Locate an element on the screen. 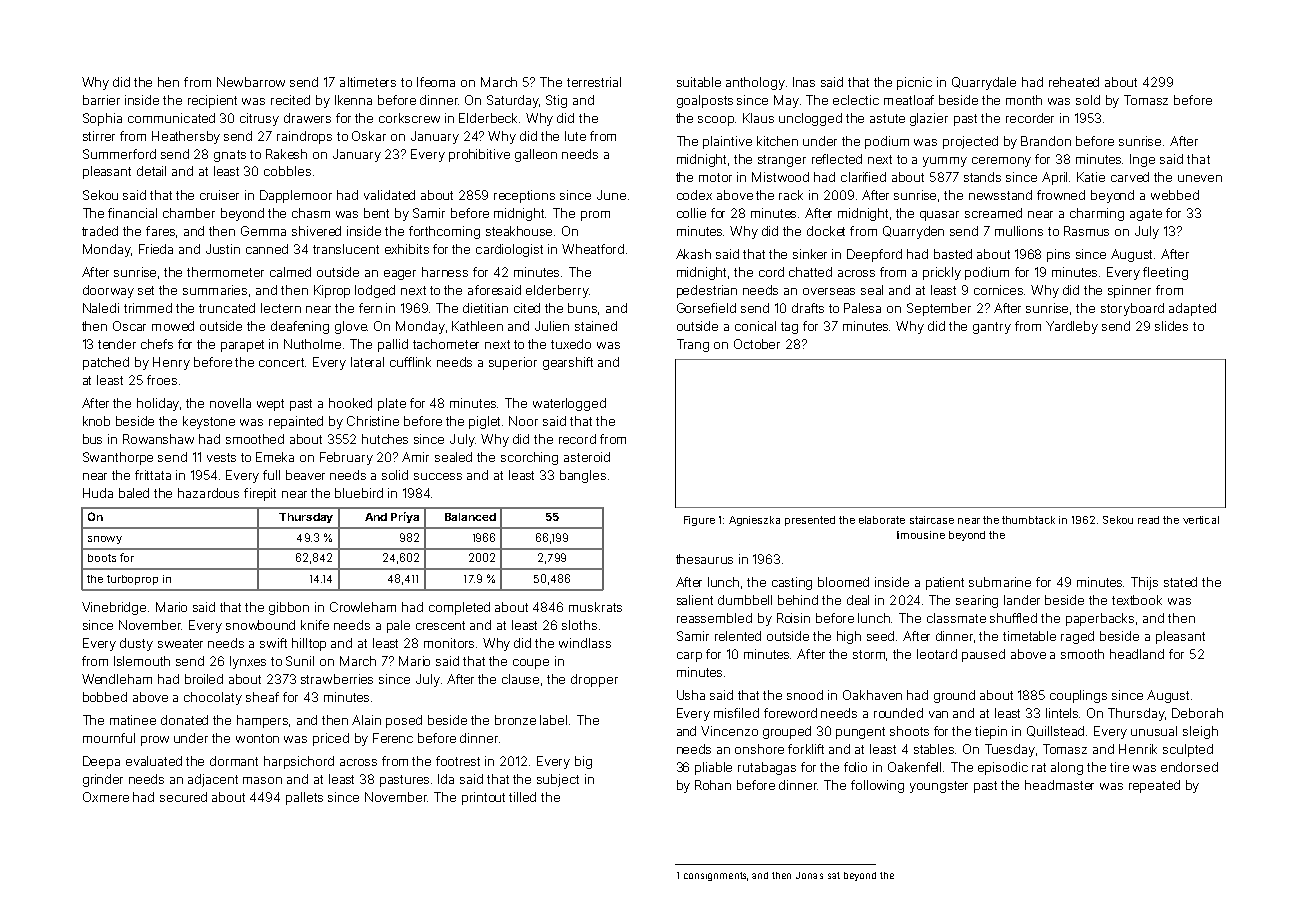 This screenshot has width=1308, height=924. Deborah is located at coordinates (1197, 713).
